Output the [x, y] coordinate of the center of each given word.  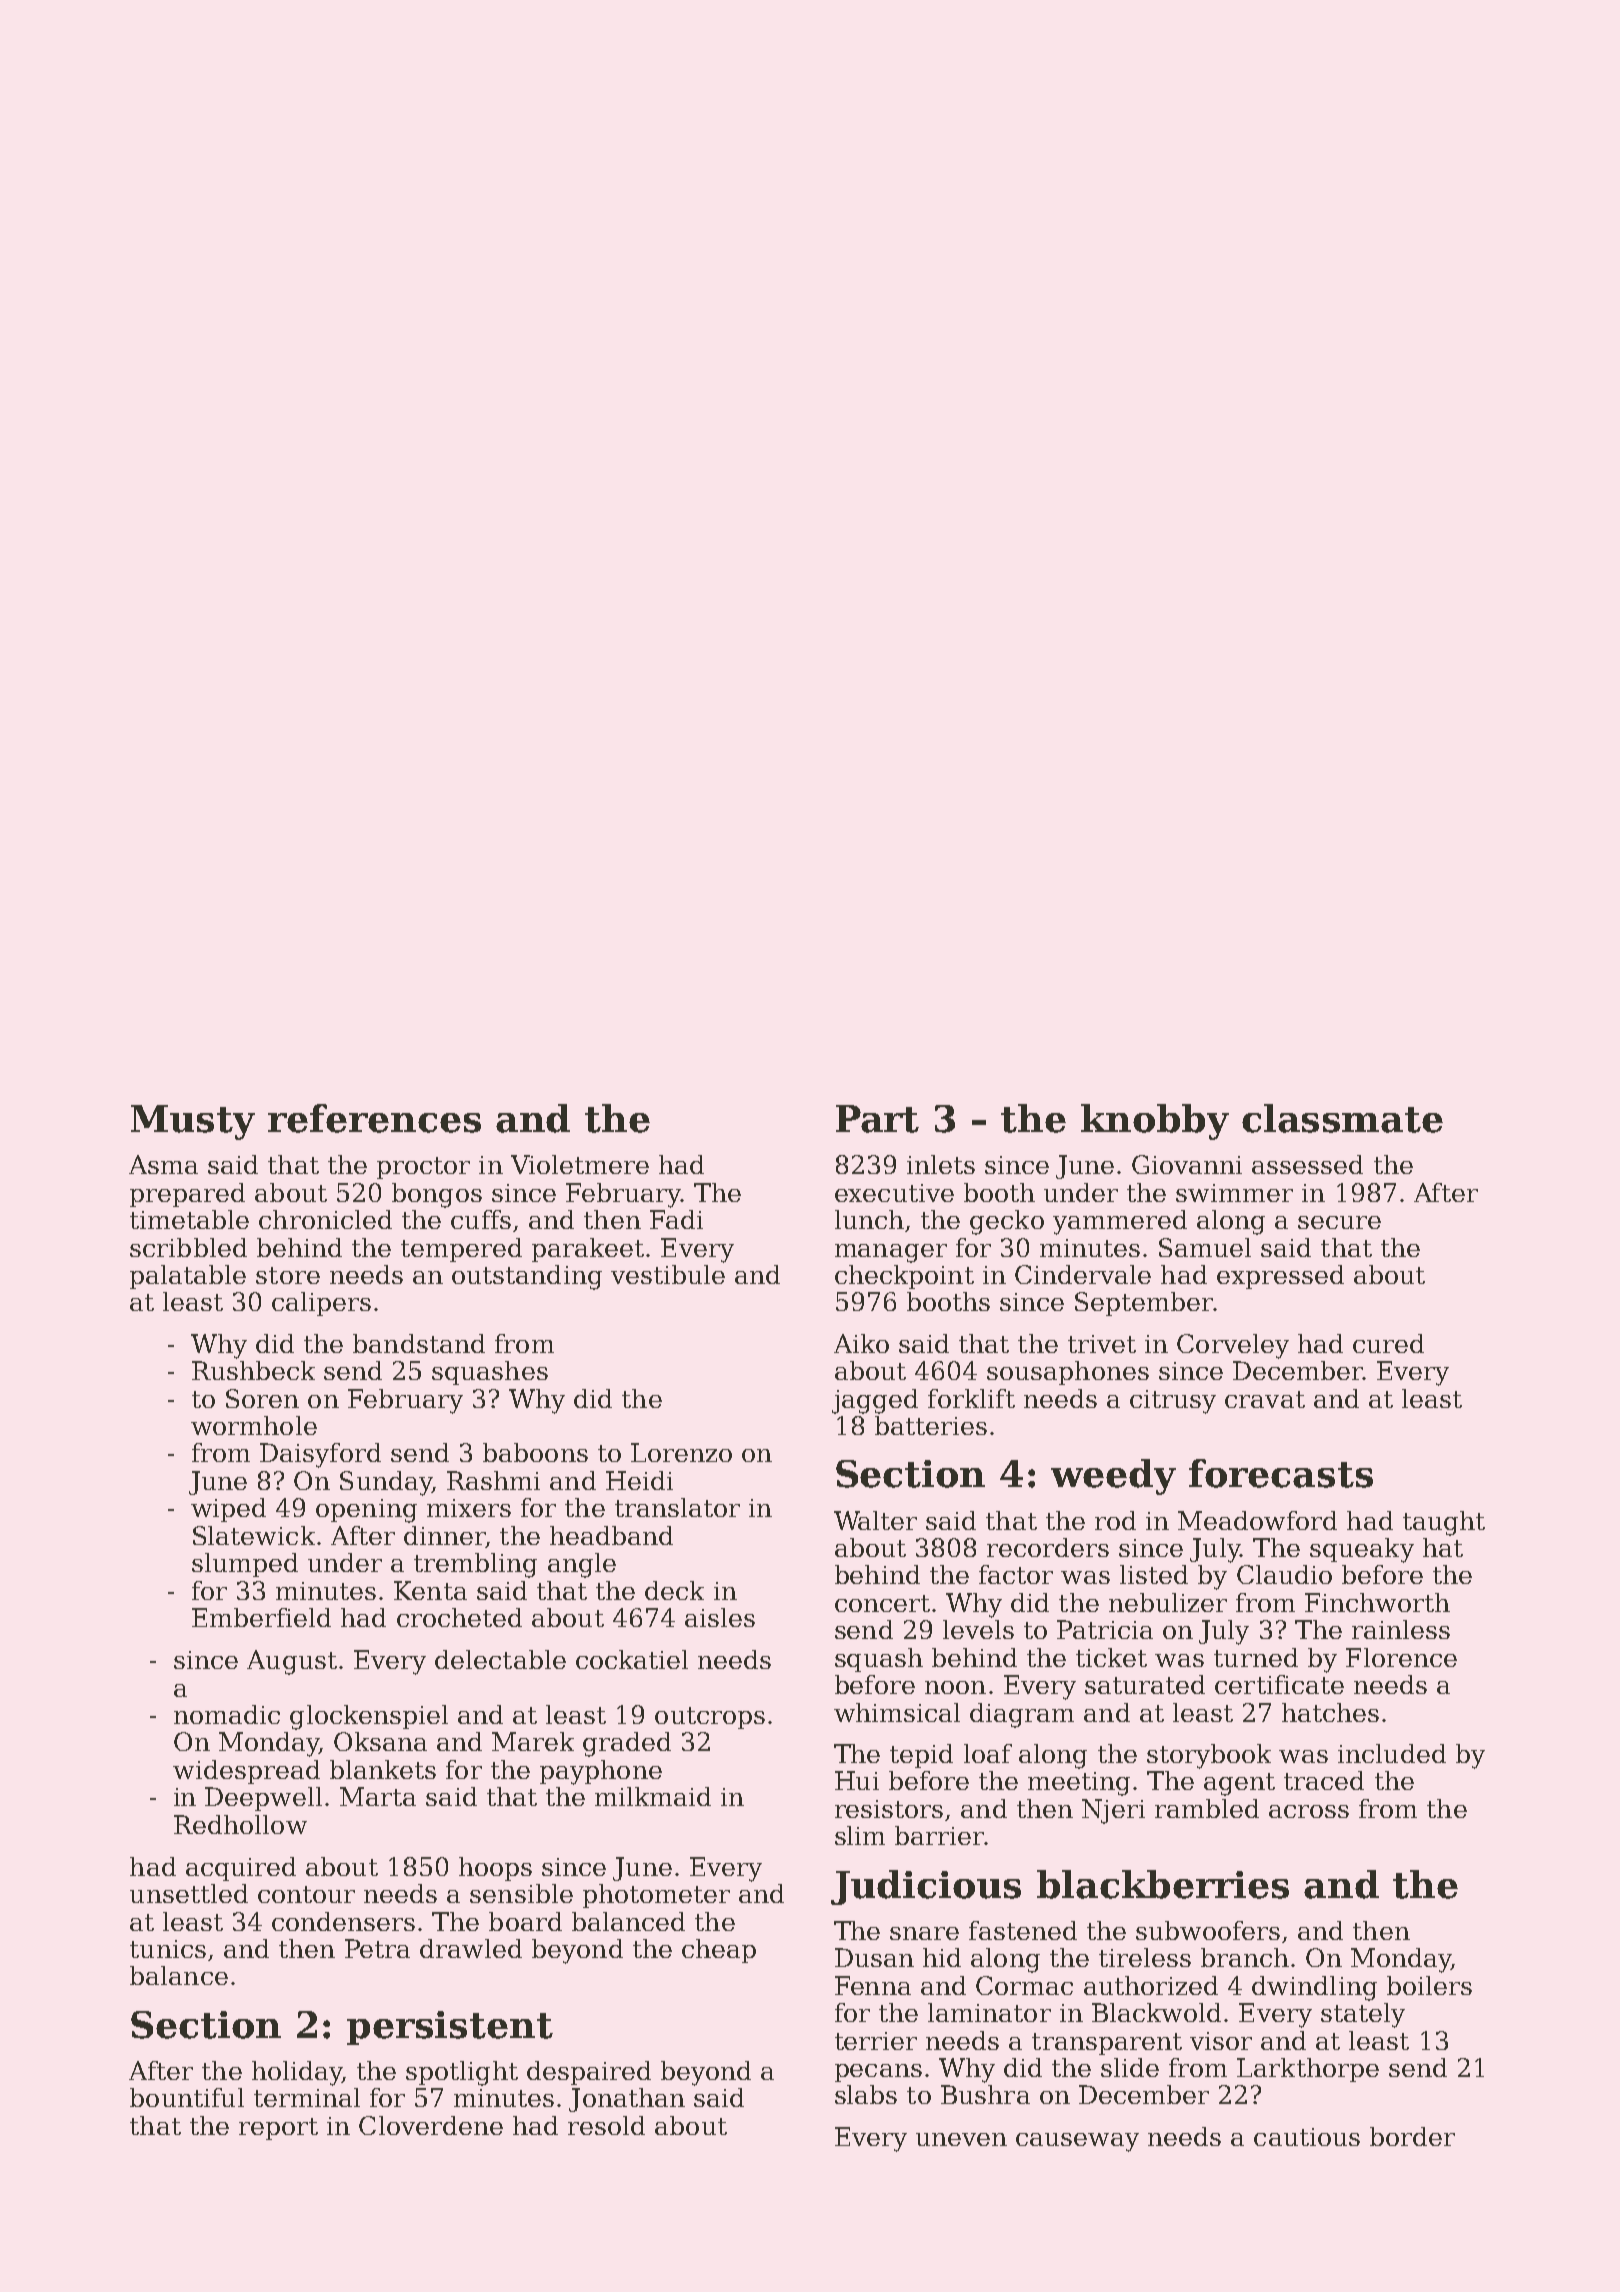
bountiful [187, 2097]
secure [1339, 1222]
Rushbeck [253, 1370]
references [374, 1118]
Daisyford [320, 1455]
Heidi [639, 1480]
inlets [941, 1164]
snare [924, 1933]
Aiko [861, 1343]
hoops [495, 1869]
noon [955, 1687]
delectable [500, 1659]
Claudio [1284, 1574]
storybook [1209, 1756]
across [1309, 1811]
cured [1388, 1343]
